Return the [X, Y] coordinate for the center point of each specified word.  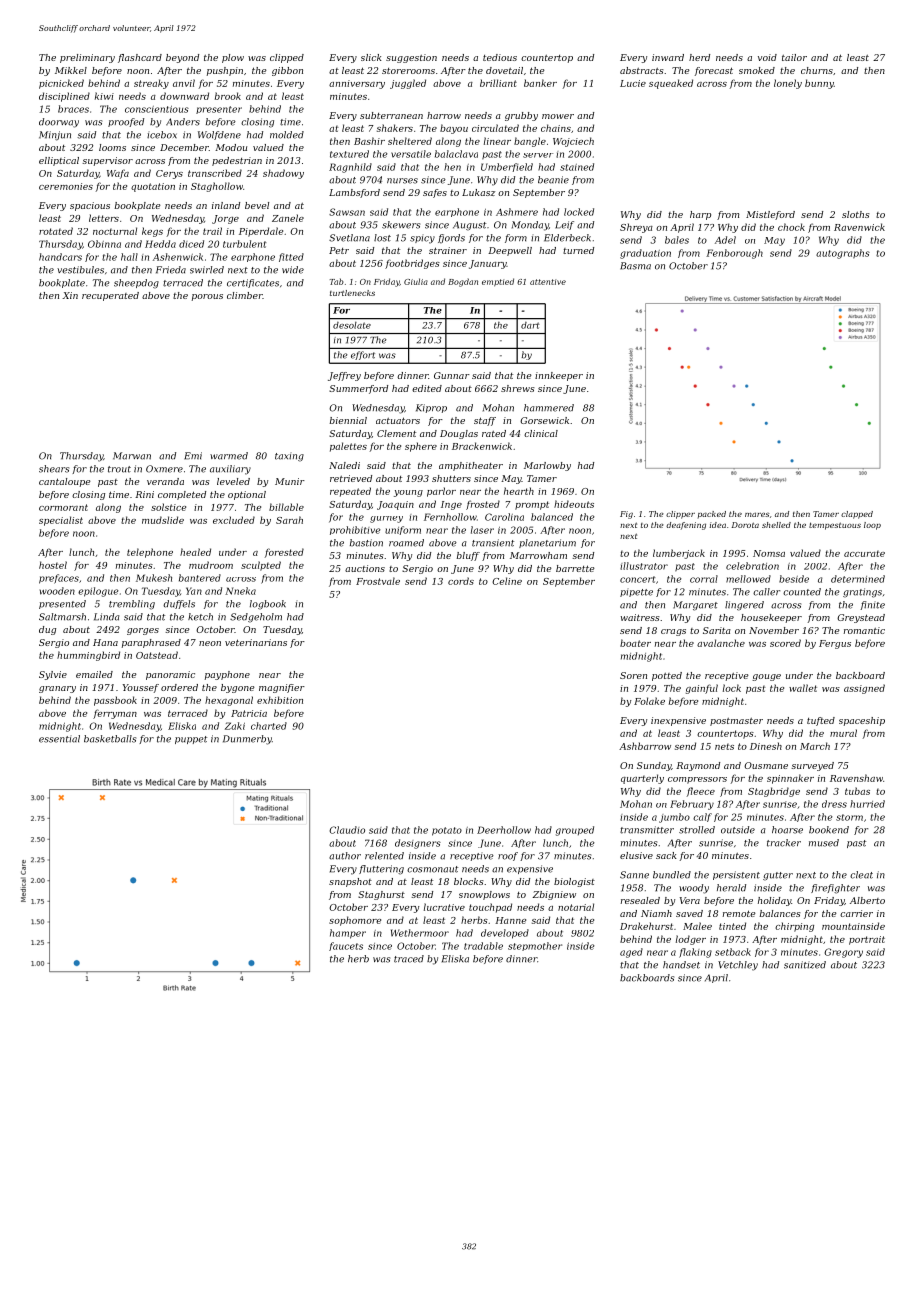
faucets [346, 946]
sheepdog [136, 284]
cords [461, 581]
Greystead [861, 618]
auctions [365, 568]
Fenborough [734, 254]
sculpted [261, 566]
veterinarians [256, 642]
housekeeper [771, 618]
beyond [182, 58]
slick [371, 57]
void [767, 57]
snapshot [350, 882]
